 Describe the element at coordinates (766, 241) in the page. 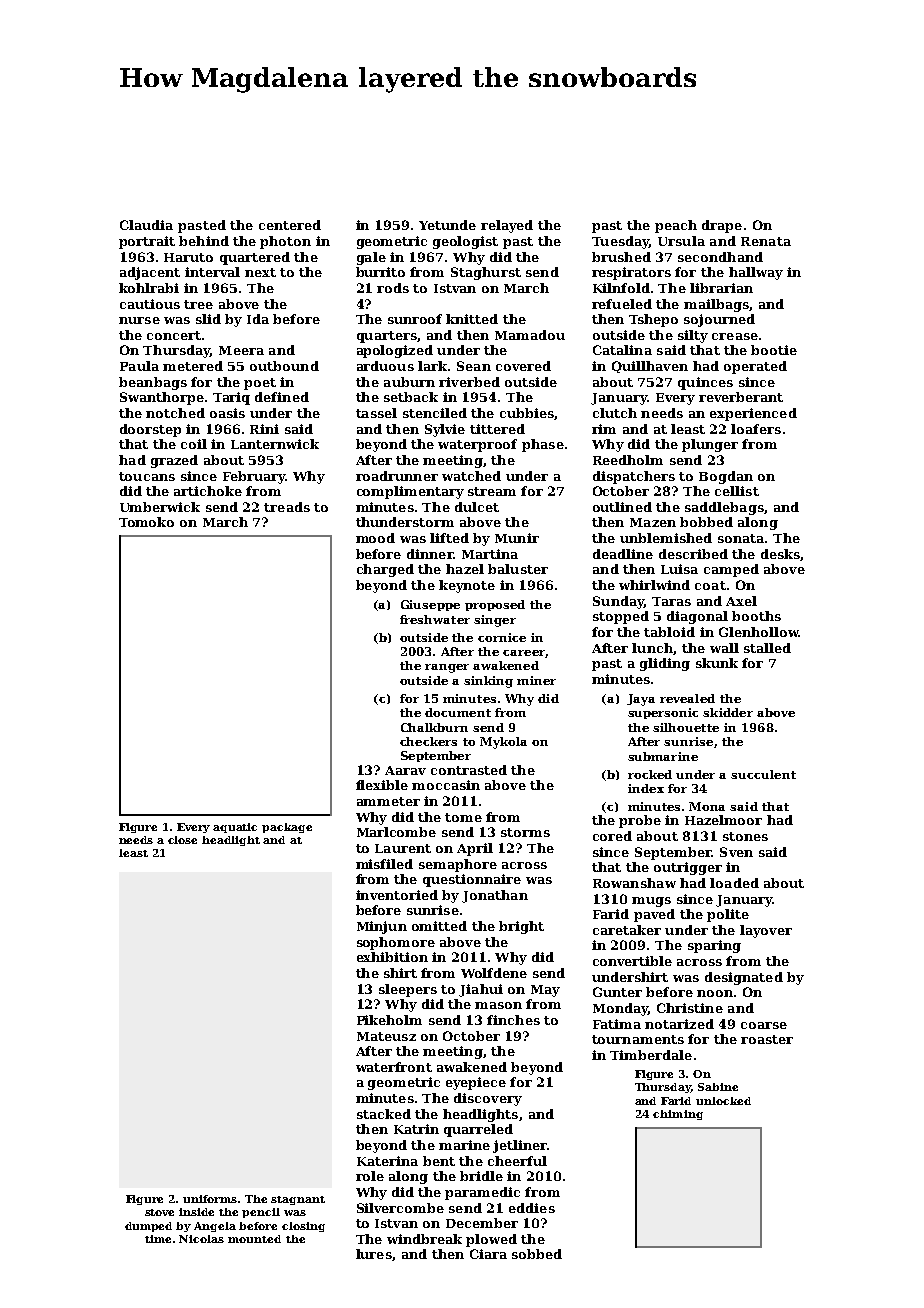

I see `Renata` at that location.
